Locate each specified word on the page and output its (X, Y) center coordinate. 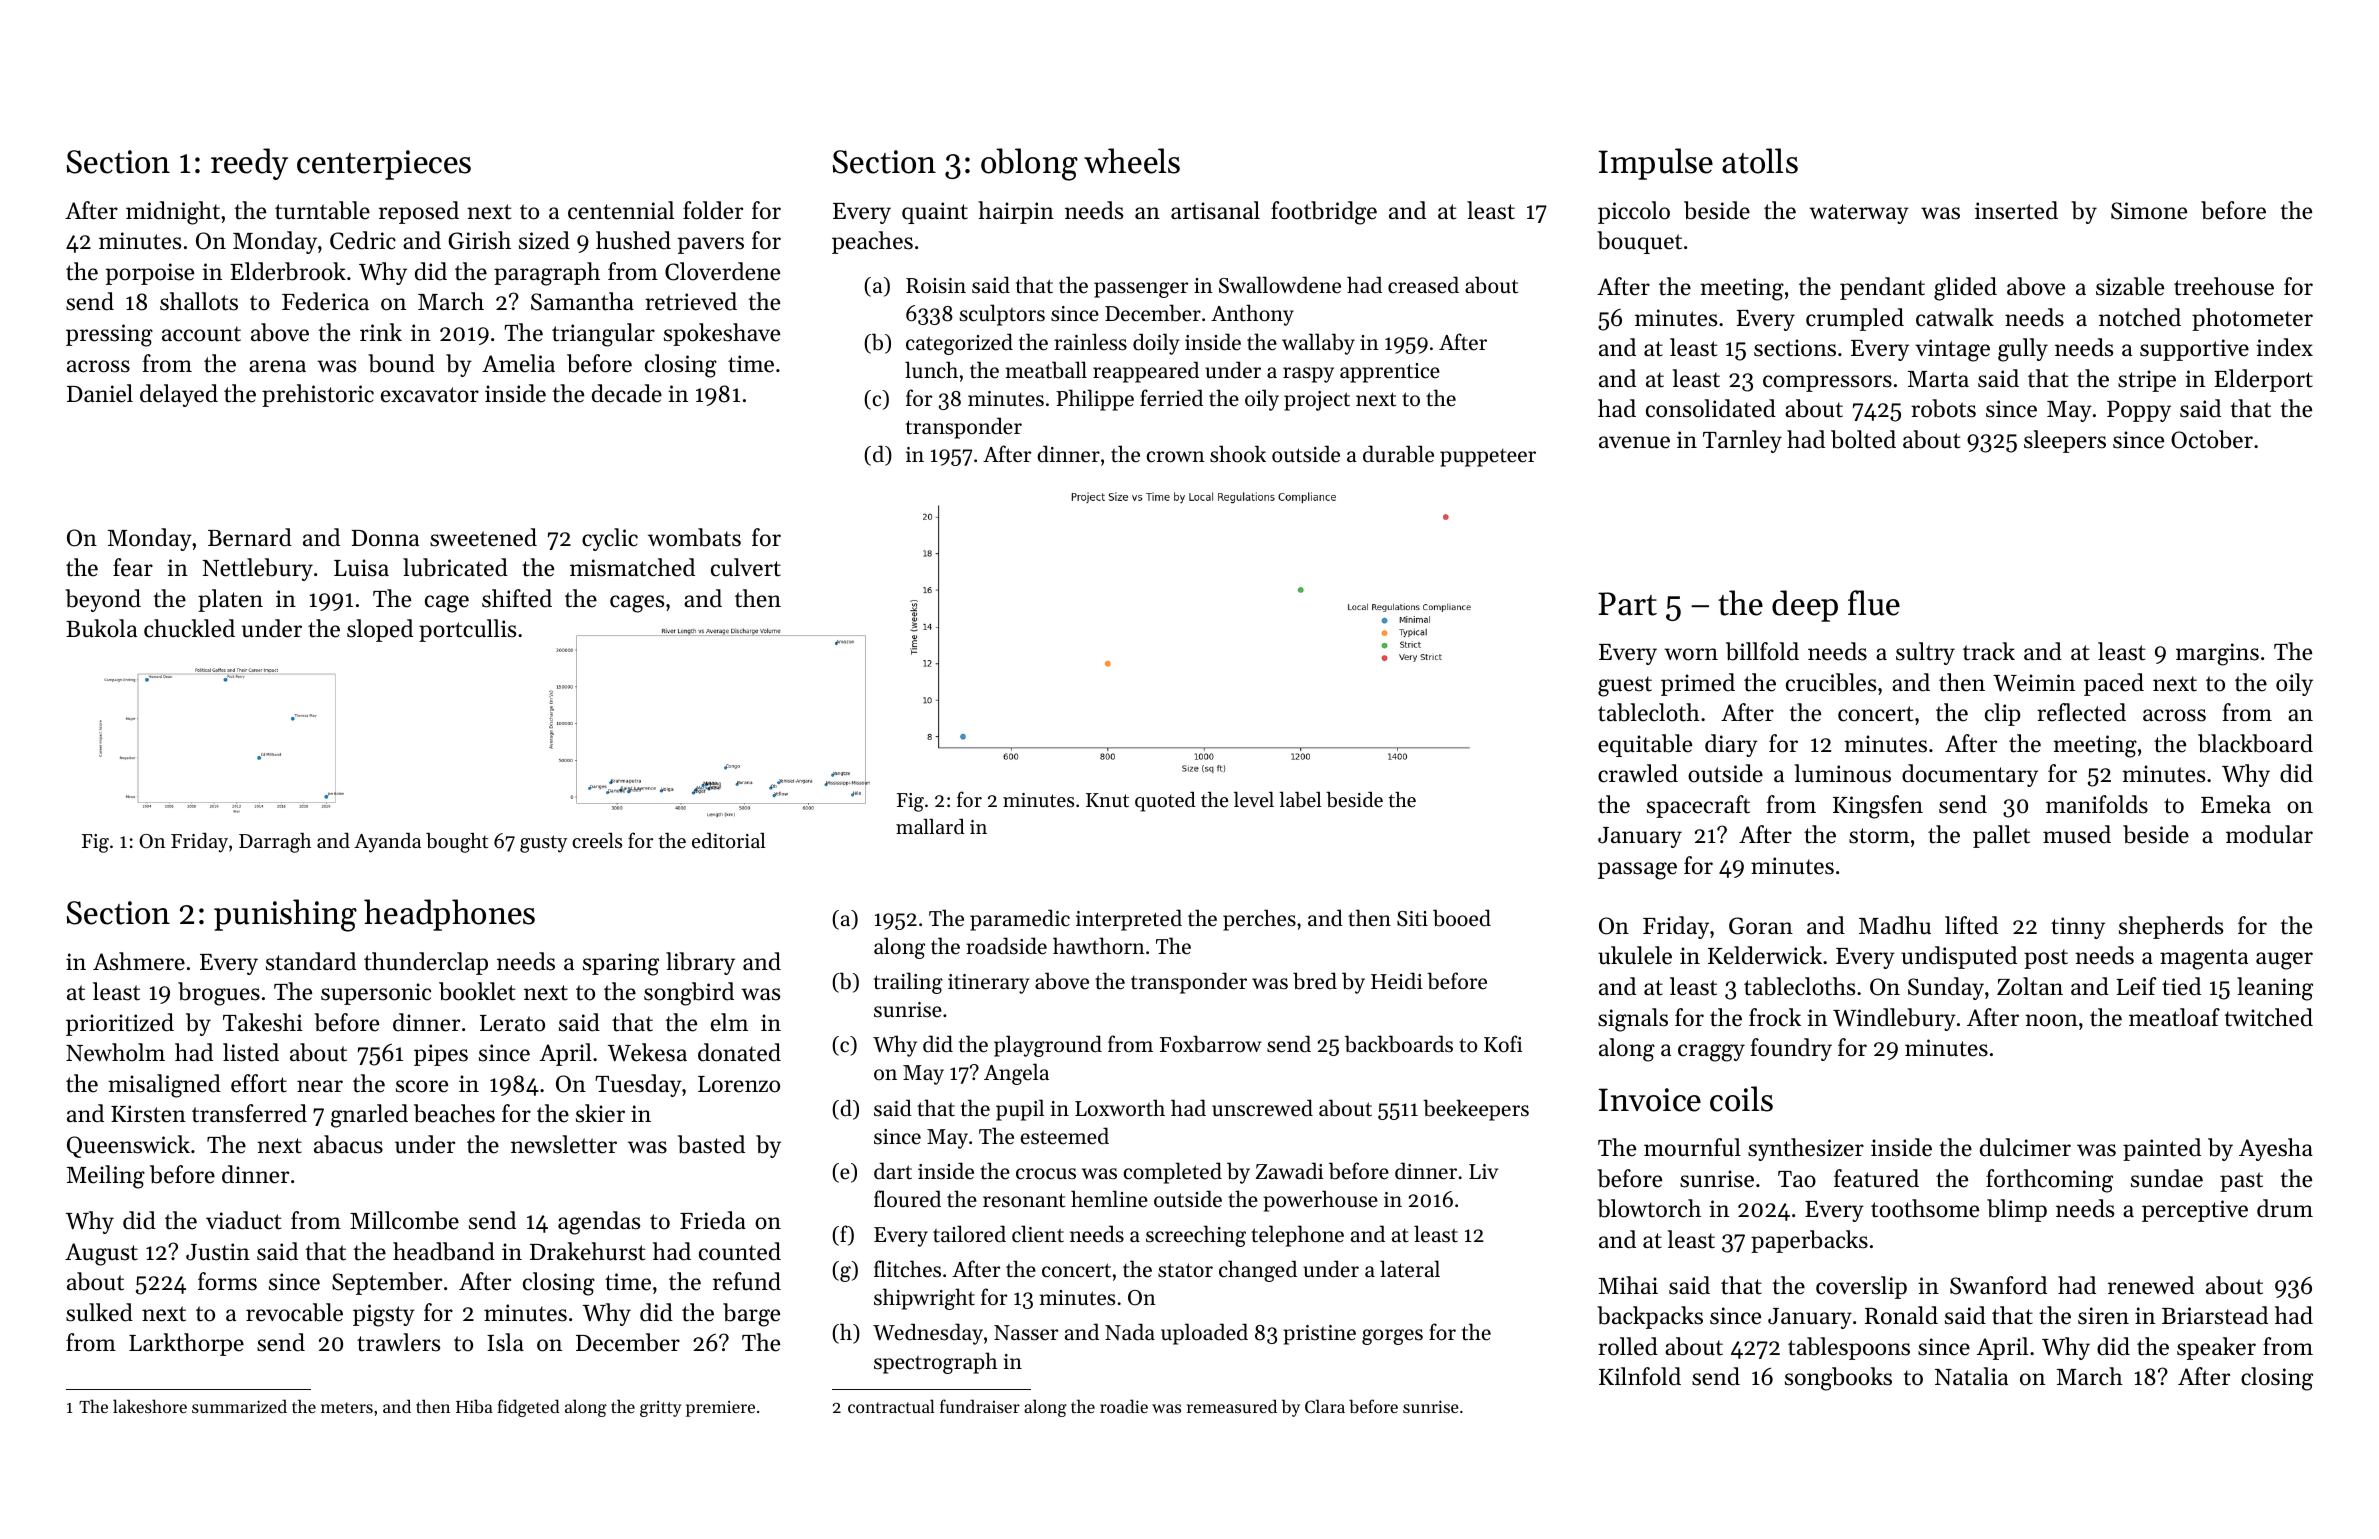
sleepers (2065, 441)
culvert (746, 567)
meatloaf (2174, 1017)
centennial (621, 210)
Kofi (1503, 1044)
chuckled (189, 628)
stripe (2147, 381)
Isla (505, 1342)
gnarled (369, 1116)
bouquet (1639, 242)
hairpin (1016, 212)
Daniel (100, 393)
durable (1398, 454)
